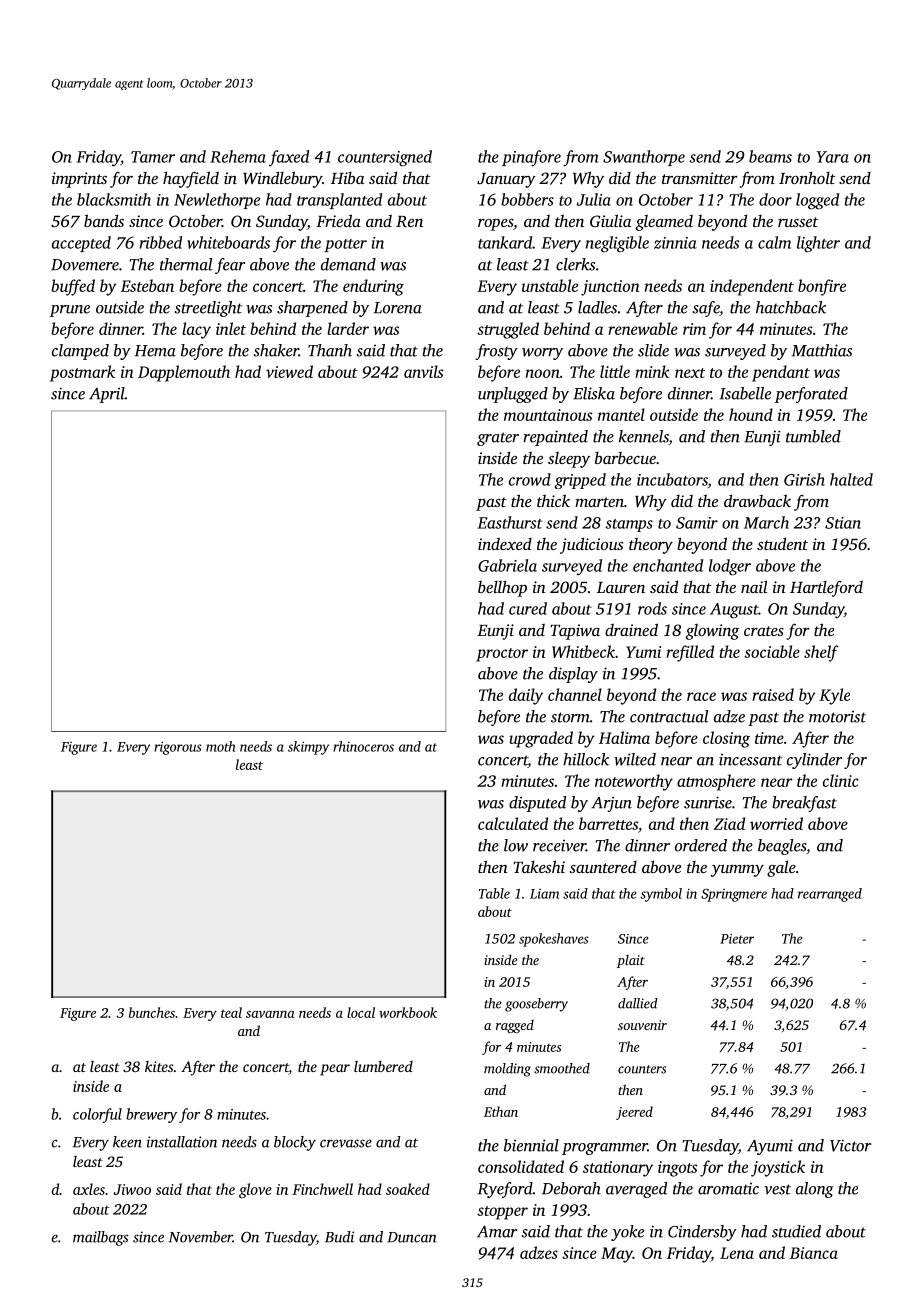 This screenshot has width=924, height=1314. Describe the element at coordinates (363, 746) in the screenshot. I see `rhinoceros` at that location.
